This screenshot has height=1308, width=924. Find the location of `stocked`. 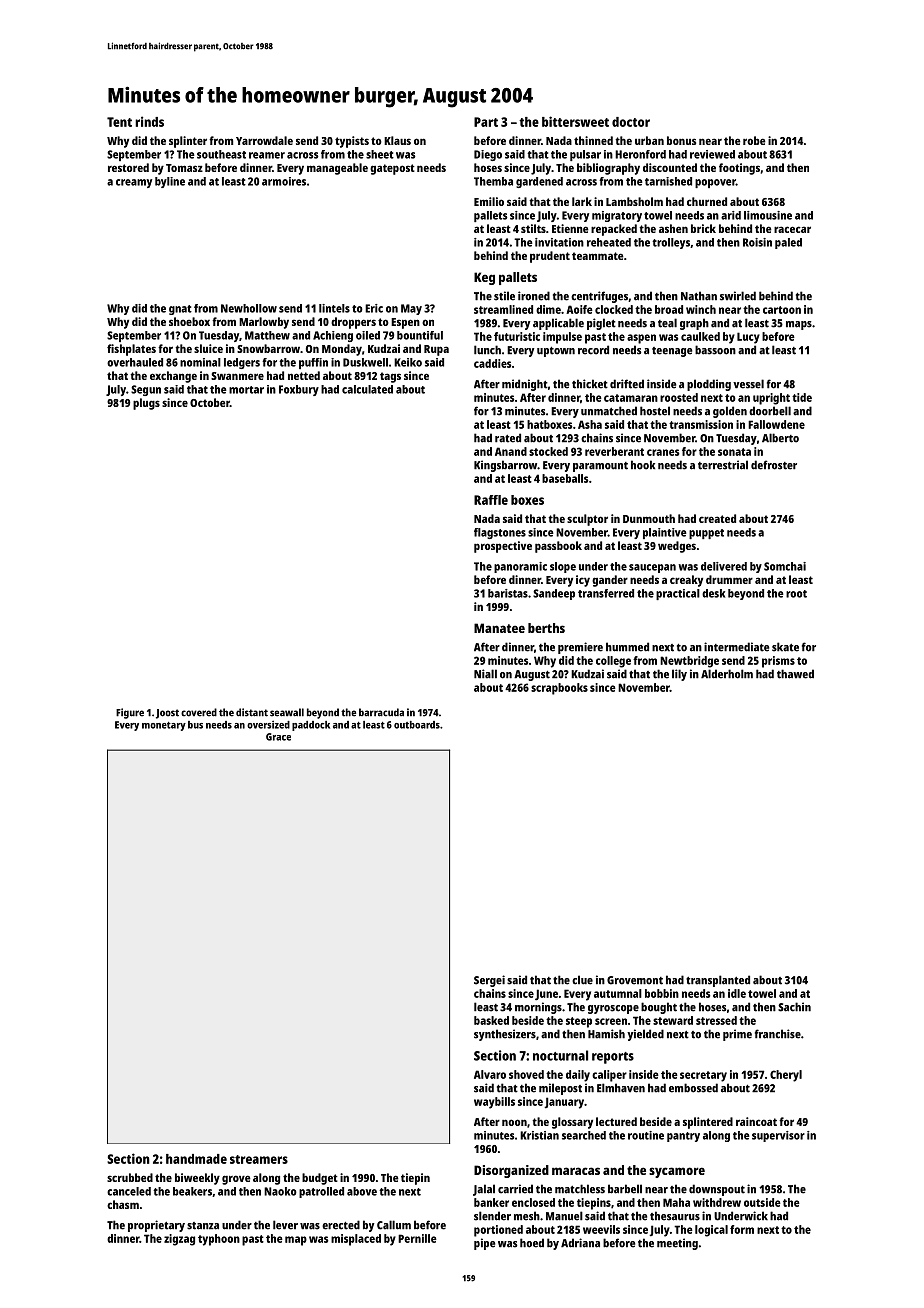

stocked is located at coordinates (548, 451).
